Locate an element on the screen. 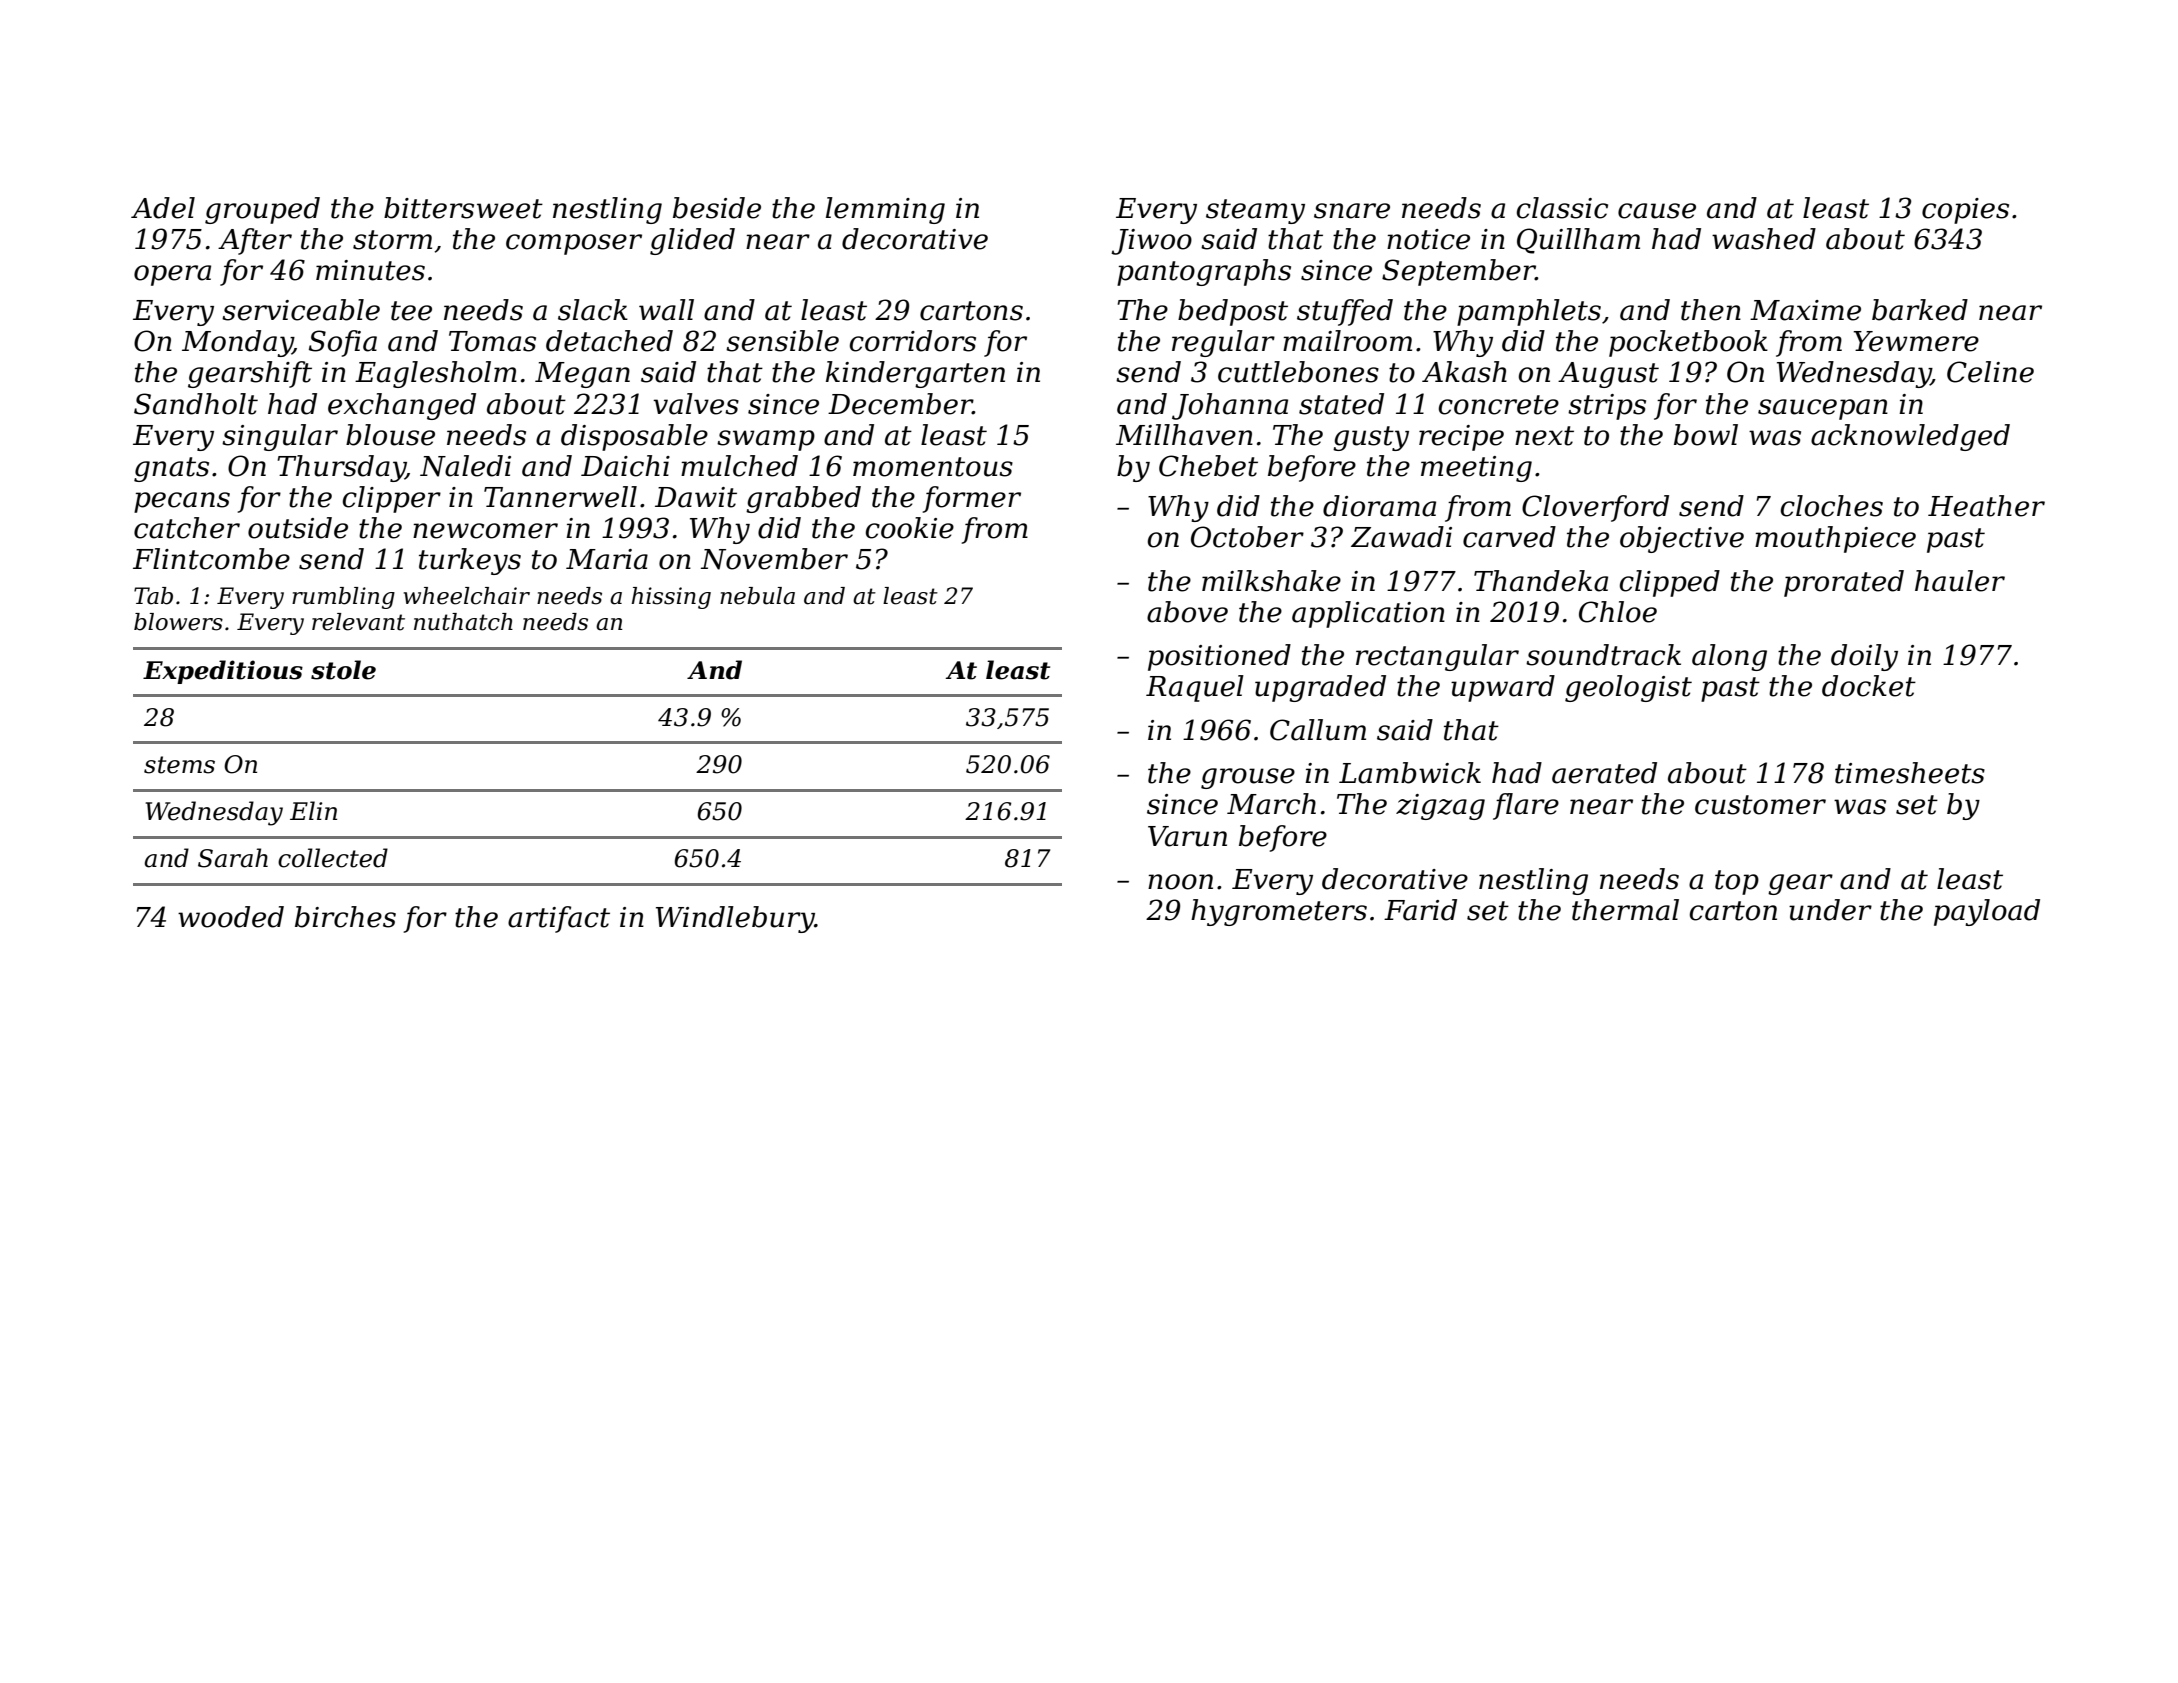  Raquel is located at coordinates (1195, 688).
